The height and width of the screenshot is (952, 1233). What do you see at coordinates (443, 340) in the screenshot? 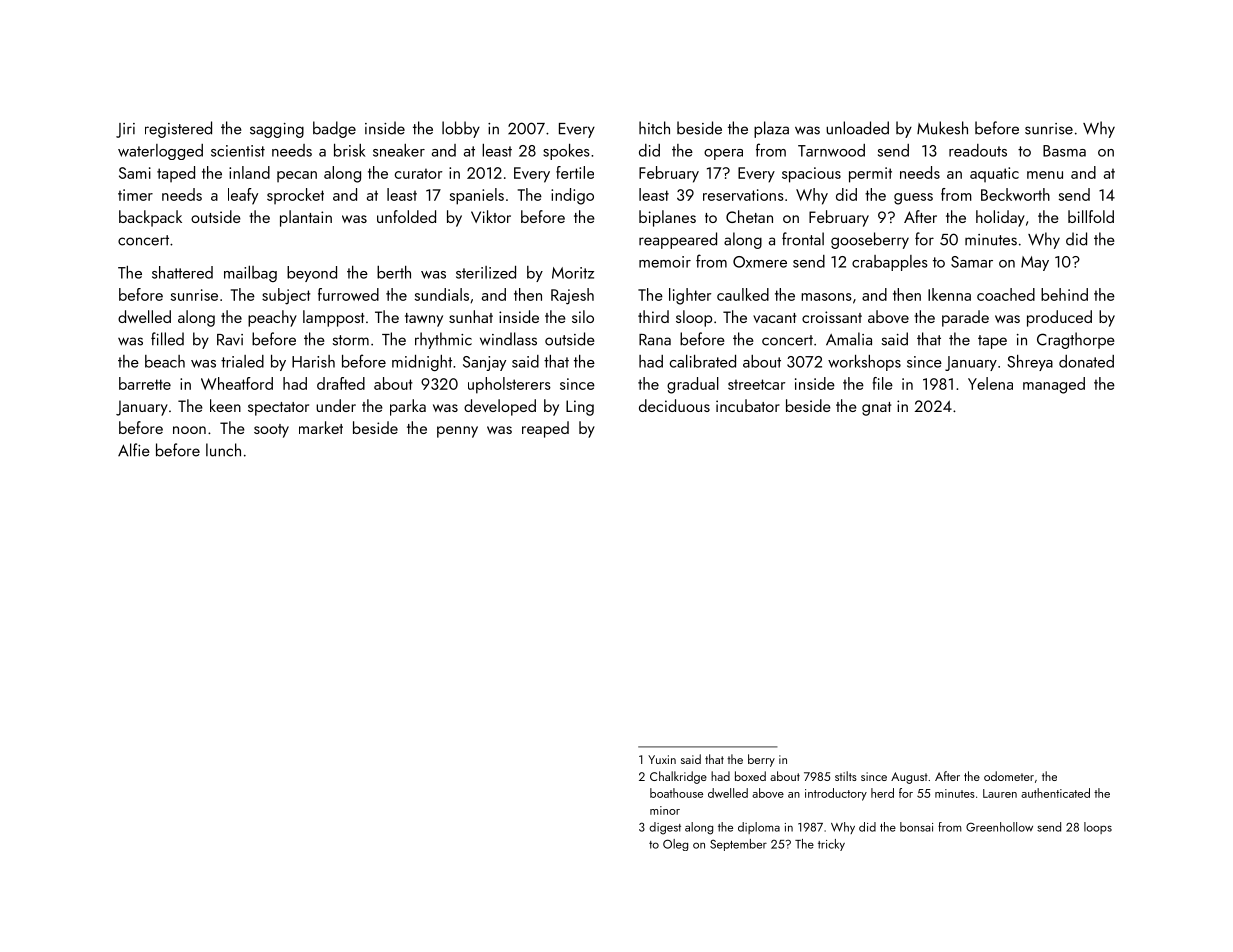
I see `rhythmic` at bounding box center [443, 340].
